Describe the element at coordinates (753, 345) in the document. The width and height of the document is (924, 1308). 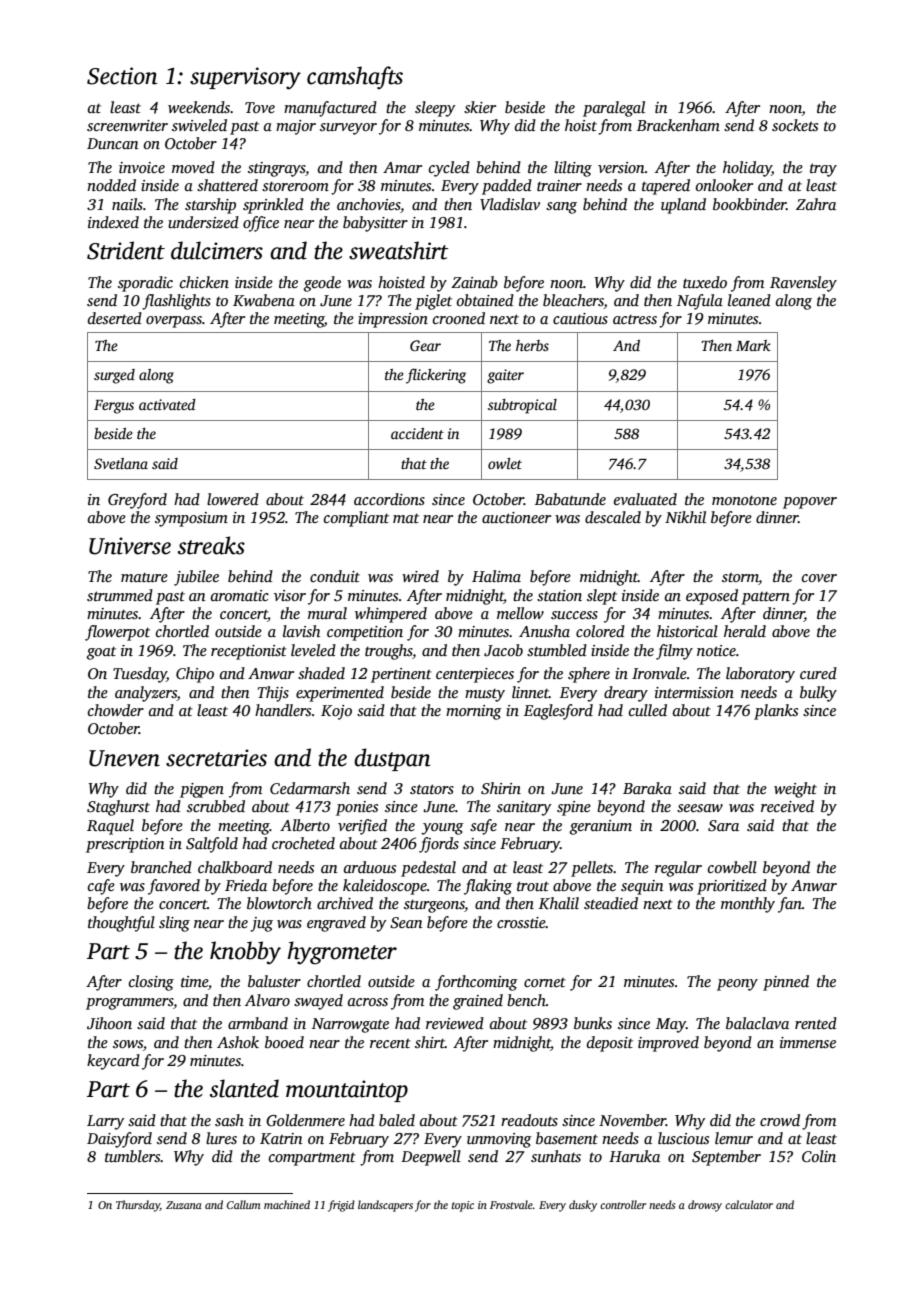
I see `Mark` at that location.
